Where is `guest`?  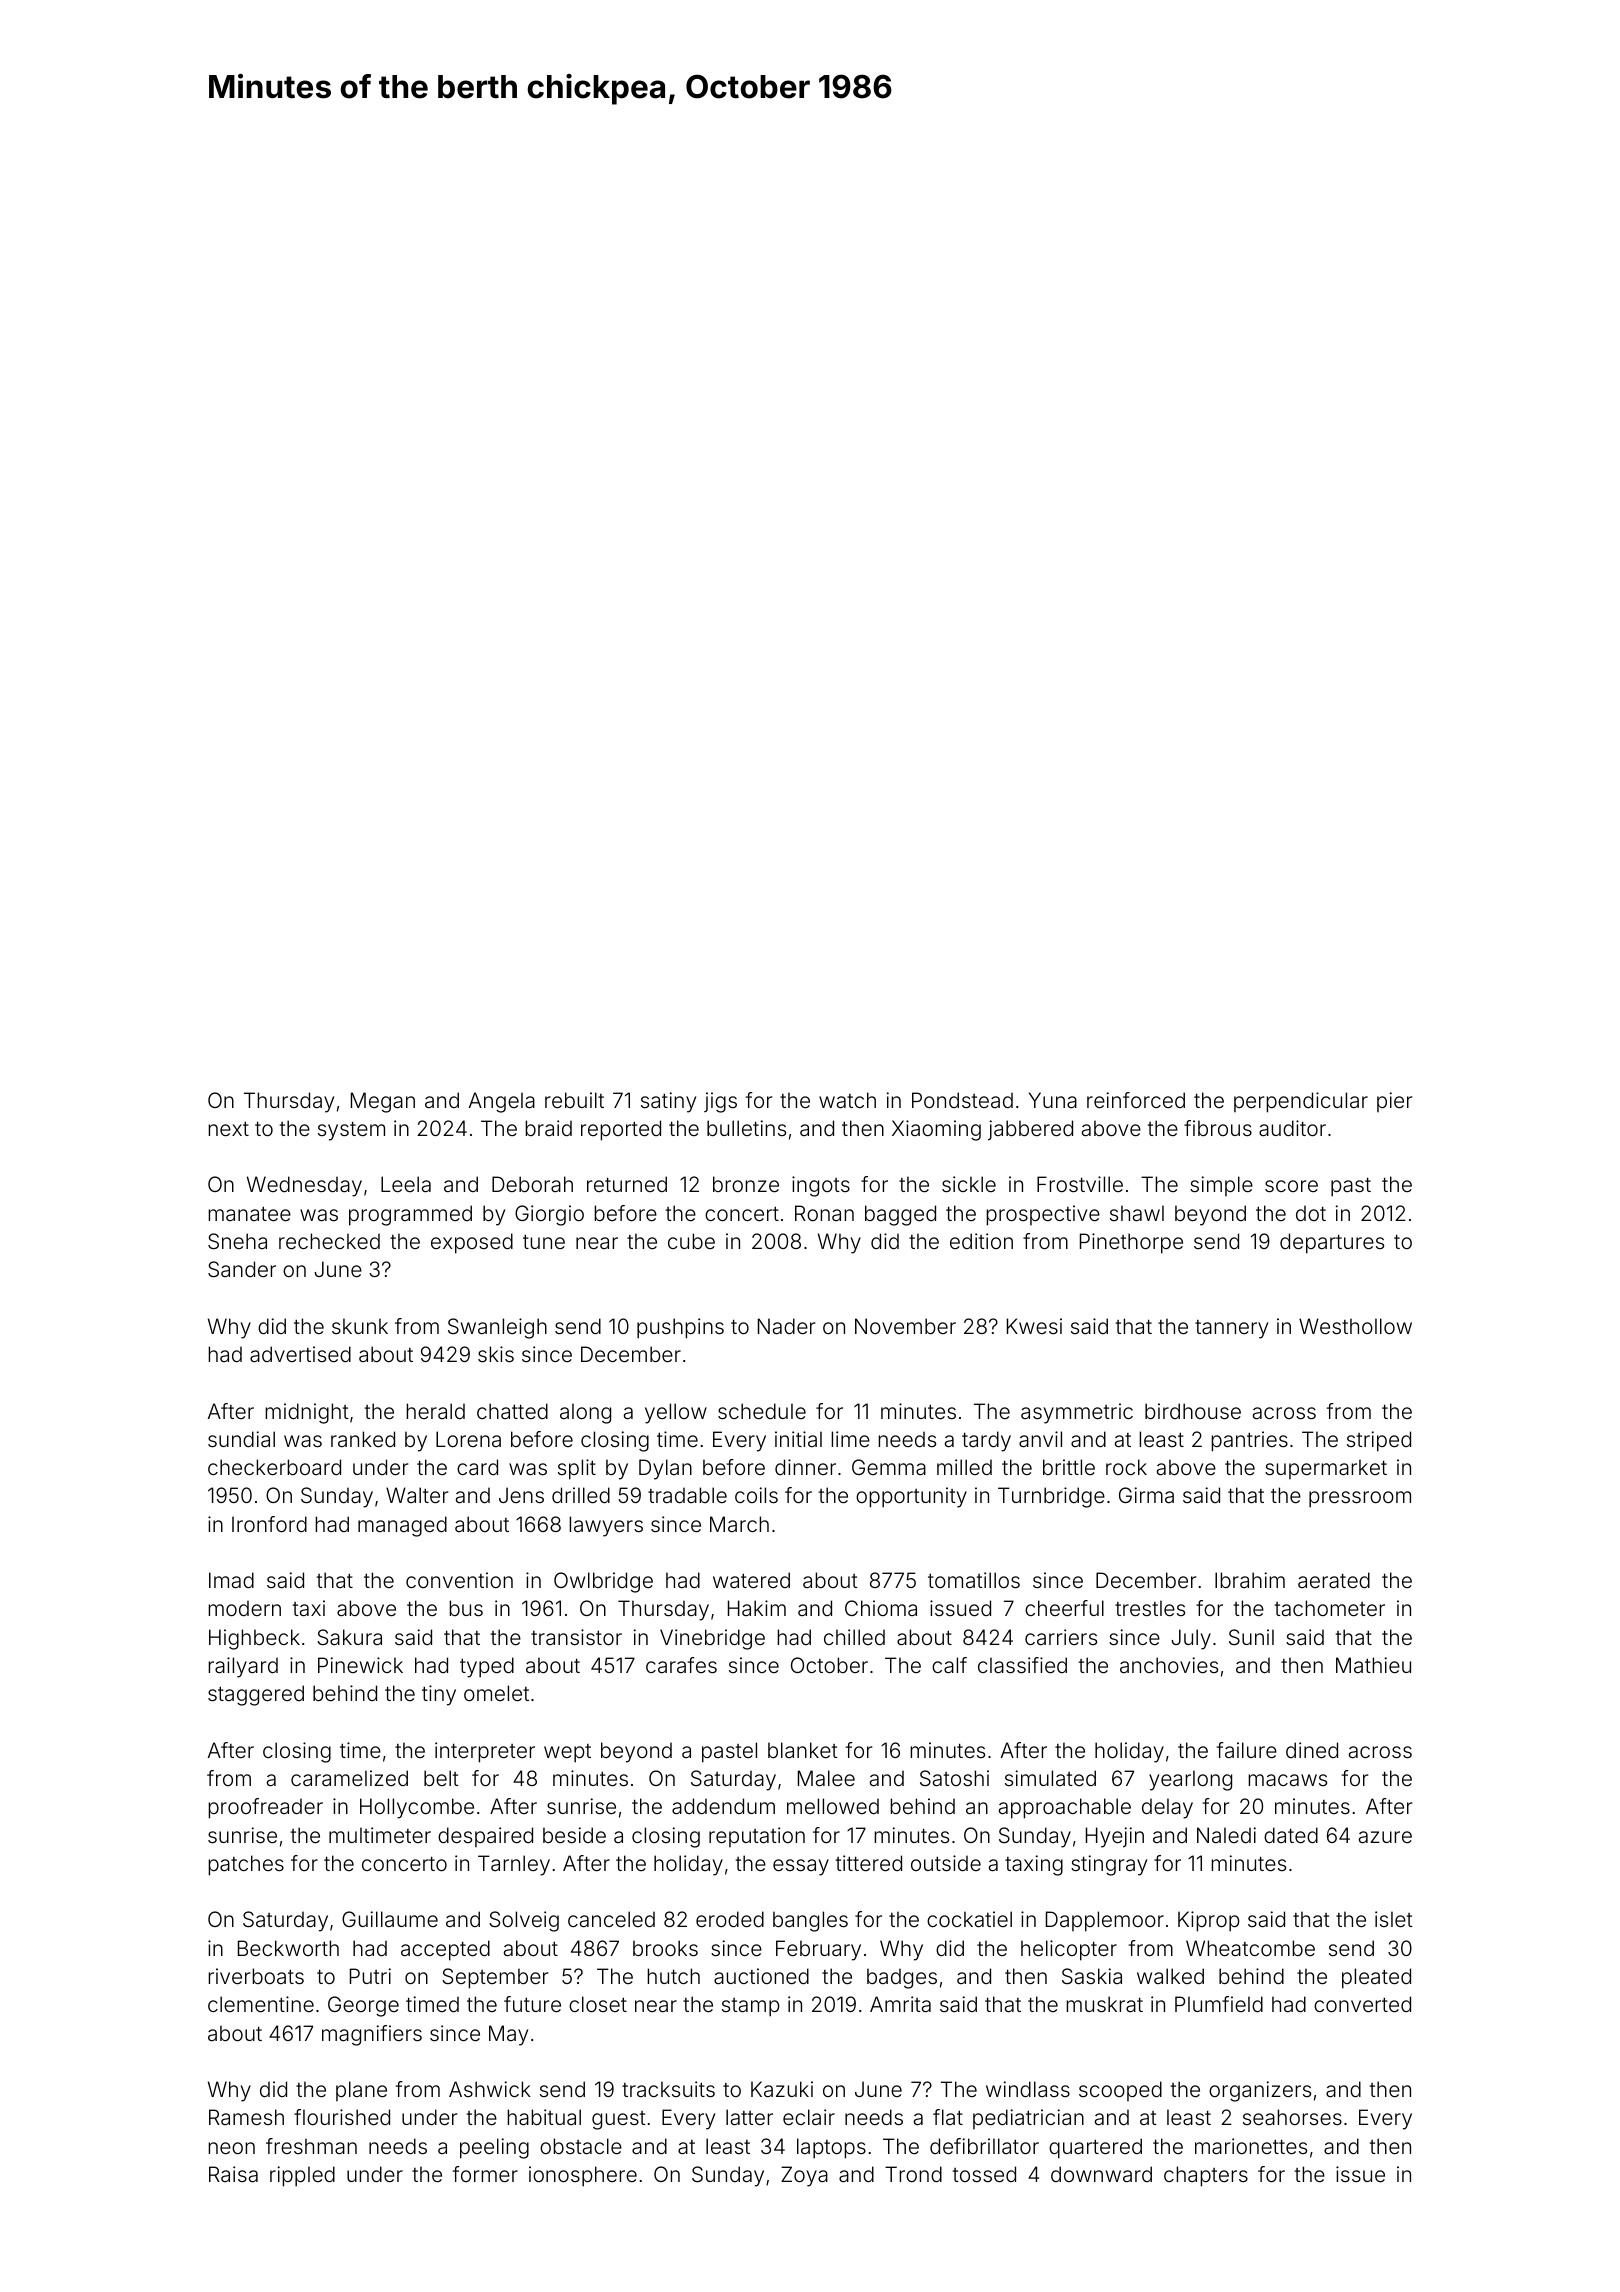 guest is located at coordinates (619, 2120).
